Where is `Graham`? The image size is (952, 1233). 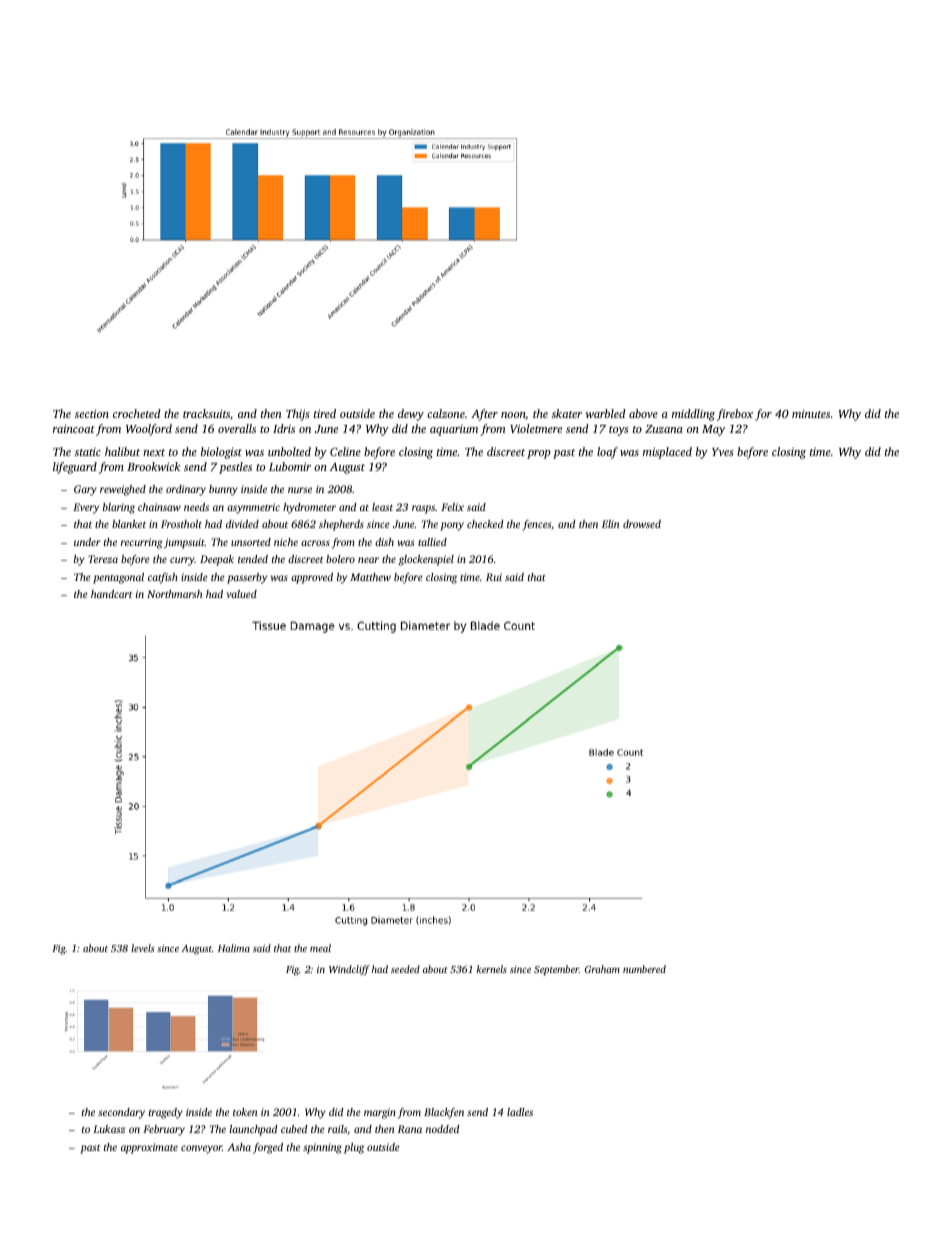 Graham is located at coordinates (602, 969).
